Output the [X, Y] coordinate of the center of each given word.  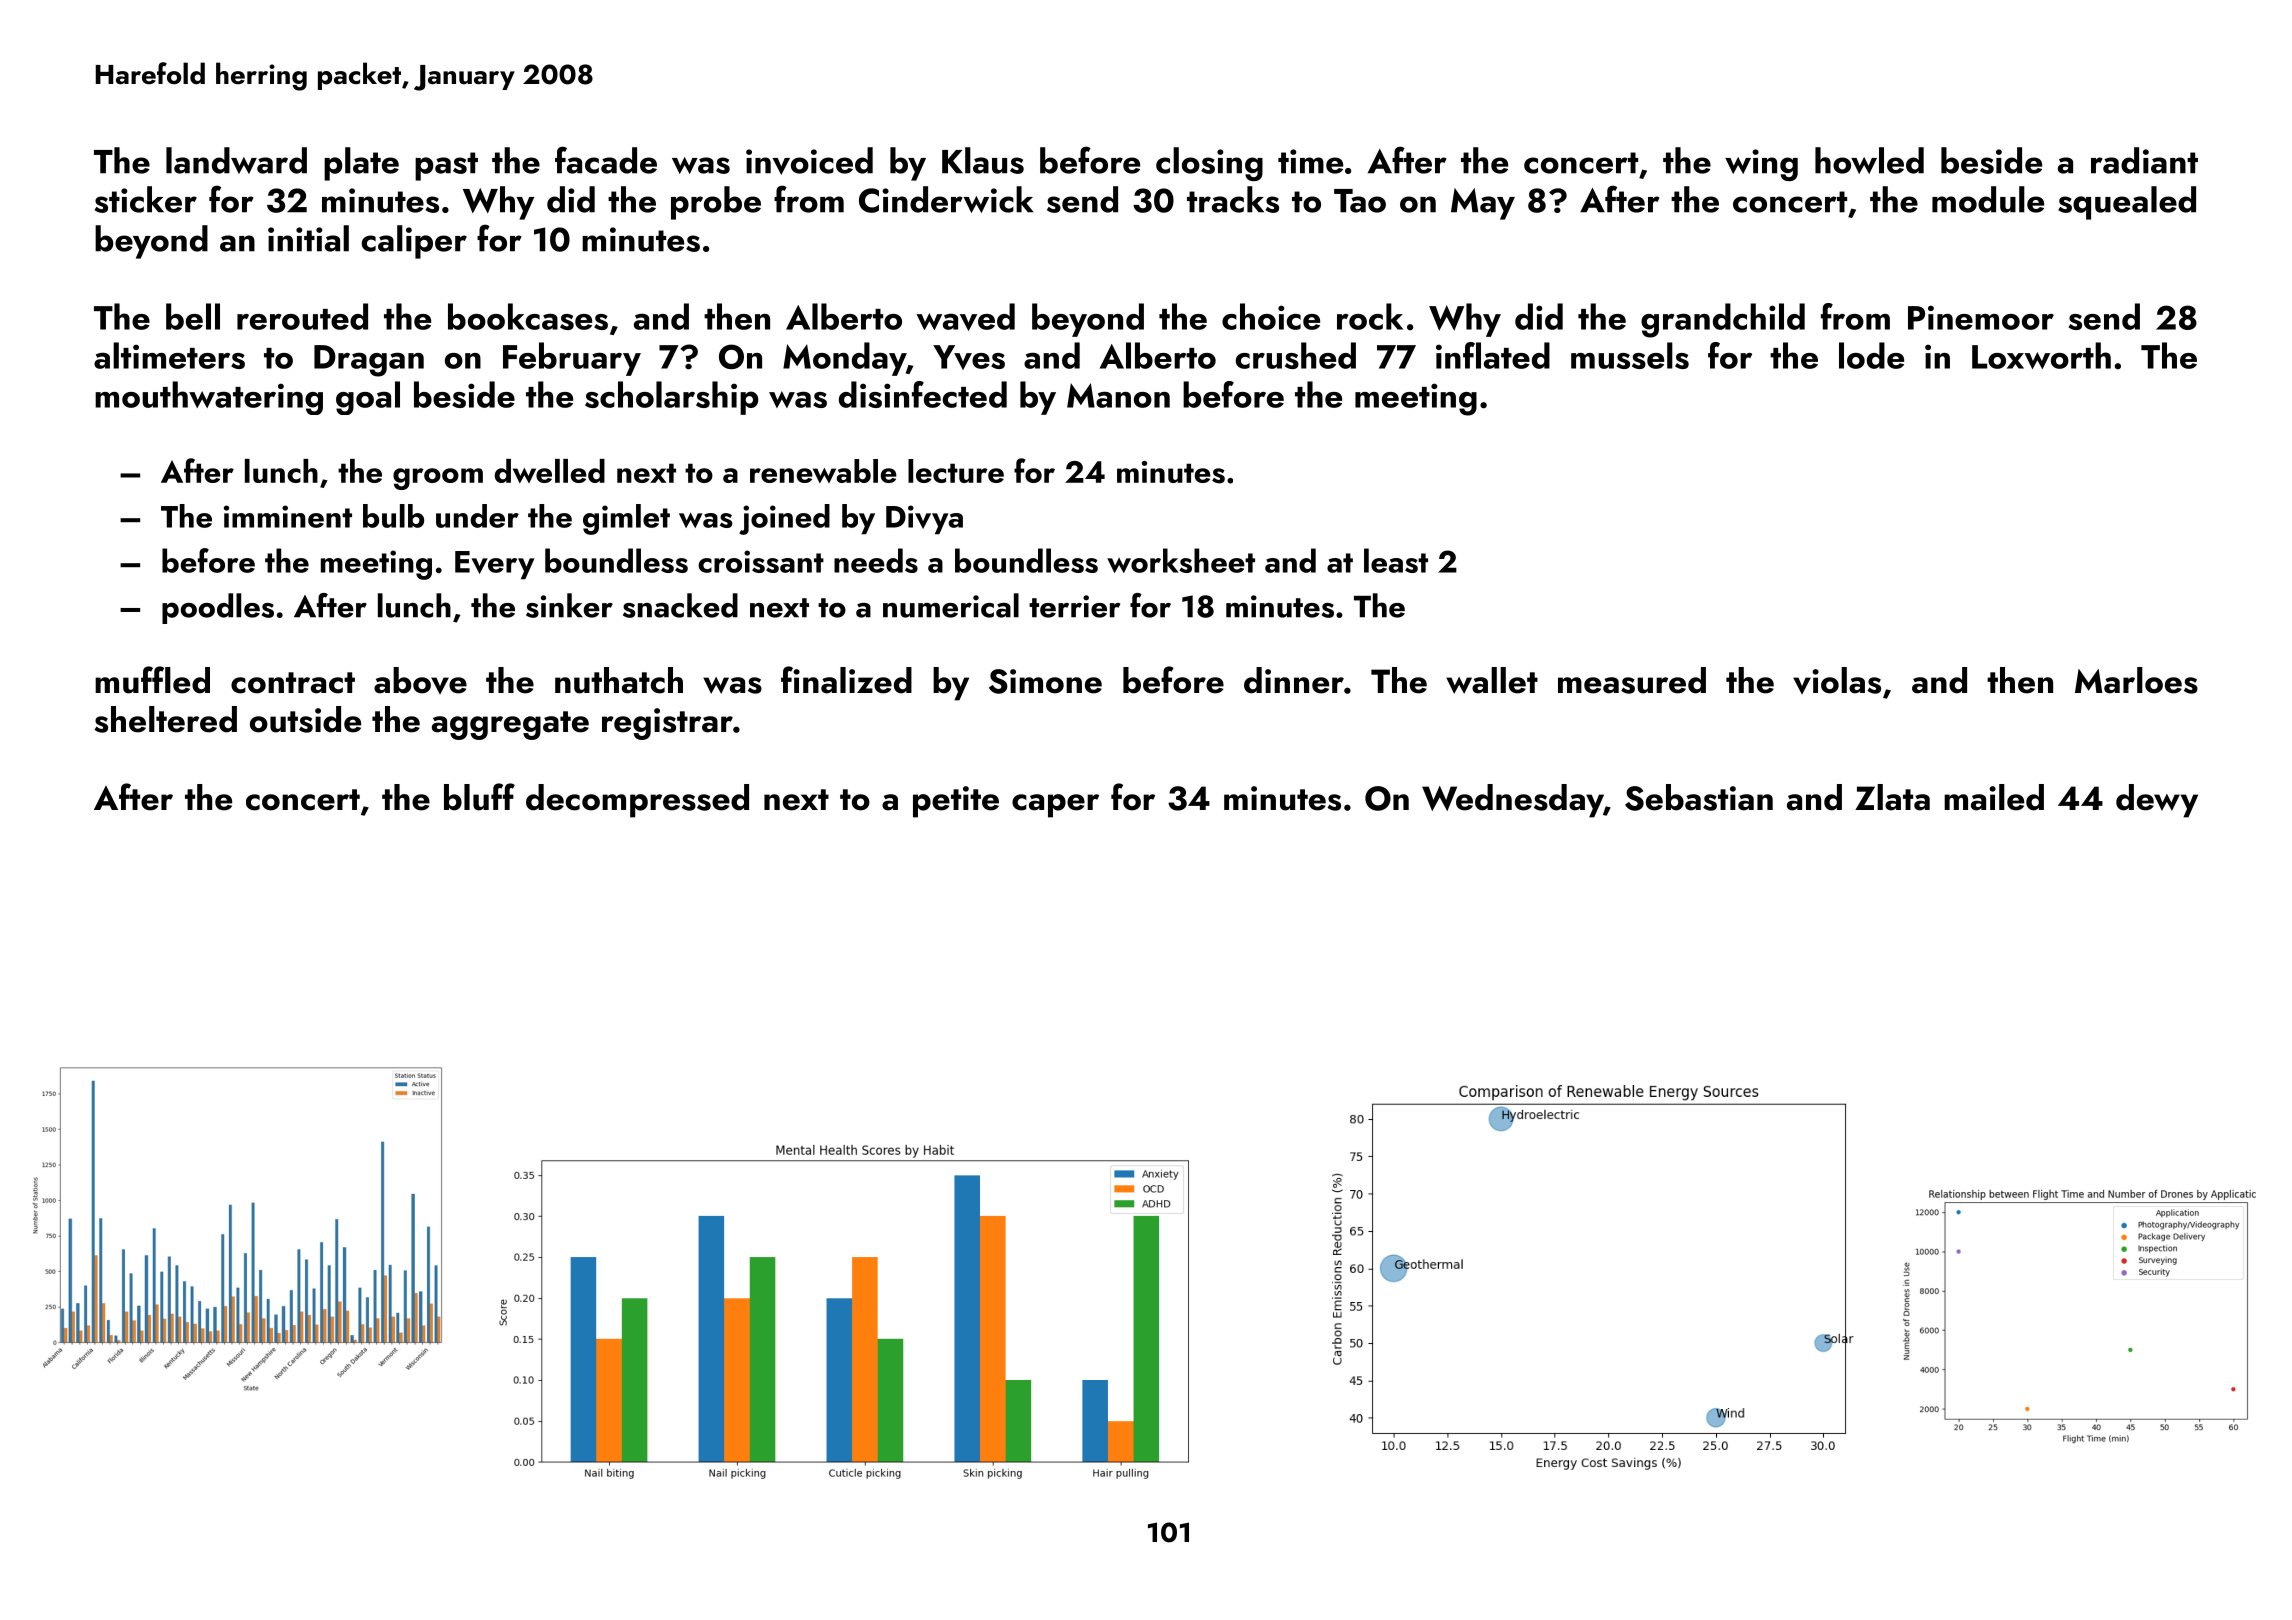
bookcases [528, 316]
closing [1209, 164]
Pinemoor [1981, 317]
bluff [479, 797]
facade [606, 160]
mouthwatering [209, 398]
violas [1837, 680]
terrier [1074, 606]
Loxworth [2041, 355]
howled [1869, 160]
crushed [1296, 355]
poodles [218, 608]
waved [966, 317]
